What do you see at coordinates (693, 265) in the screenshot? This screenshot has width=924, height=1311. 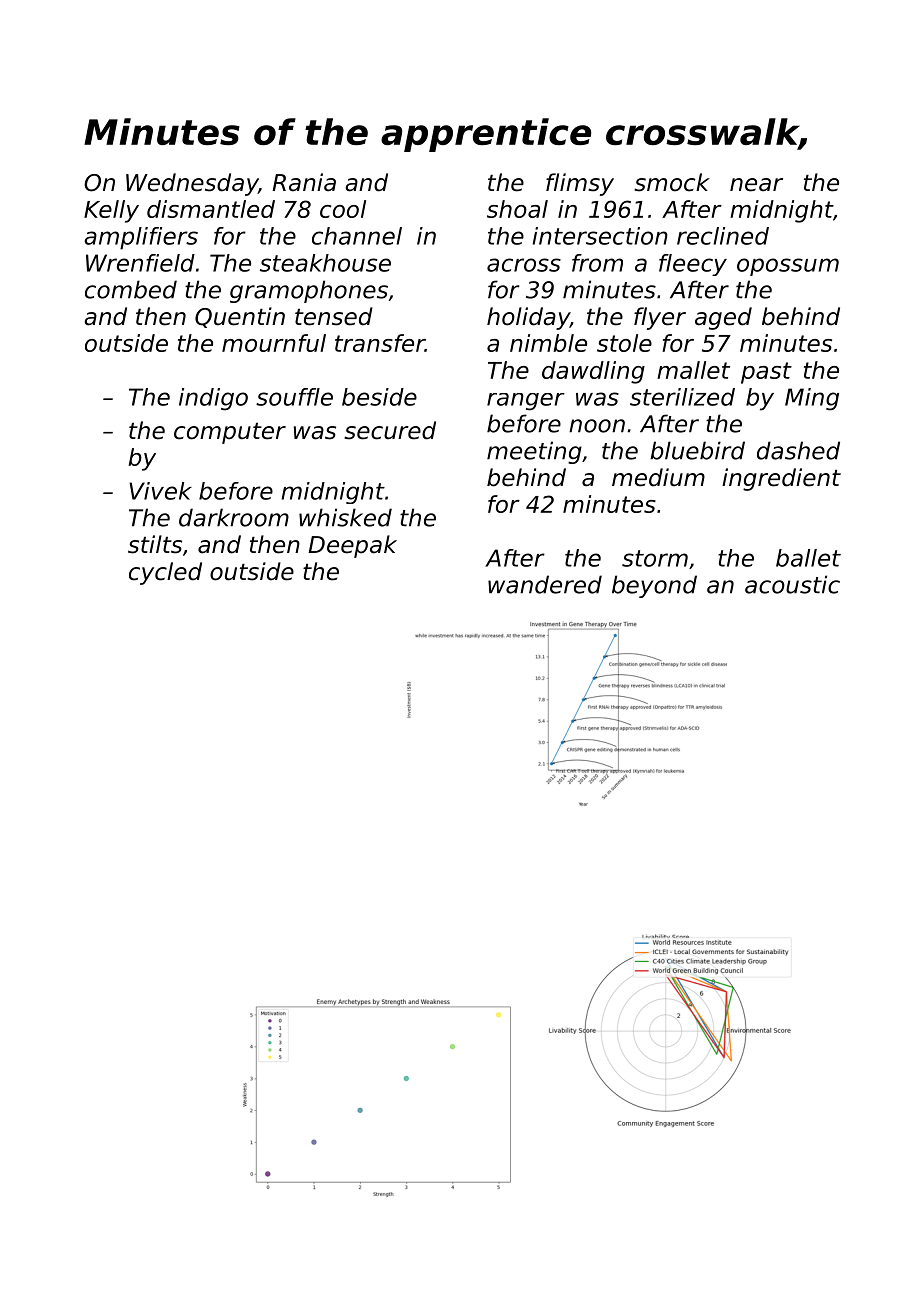 I see `fleecy` at bounding box center [693, 265].
